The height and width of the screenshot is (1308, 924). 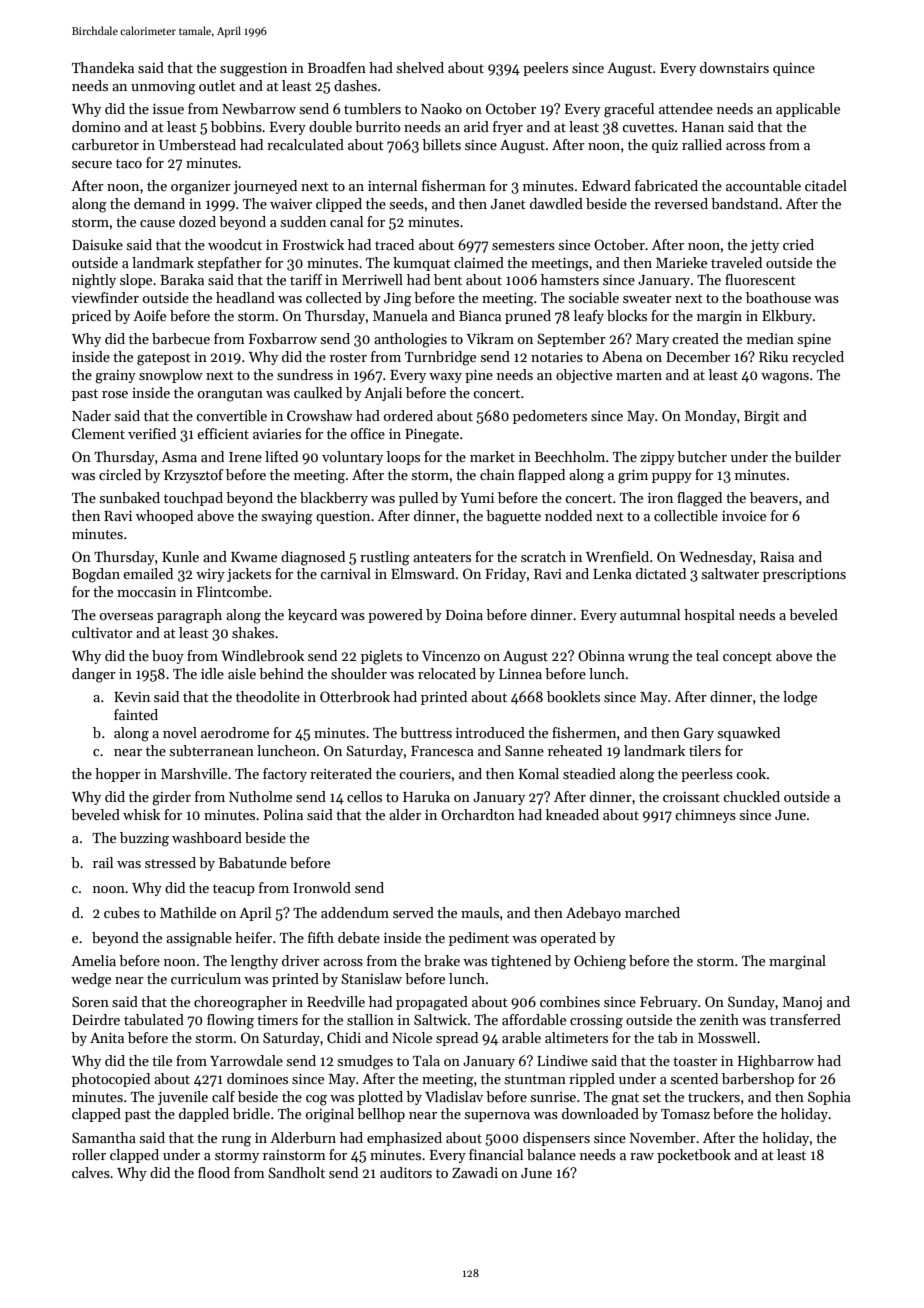 I want to click on Sunday, so click(x=751, y=1003).
